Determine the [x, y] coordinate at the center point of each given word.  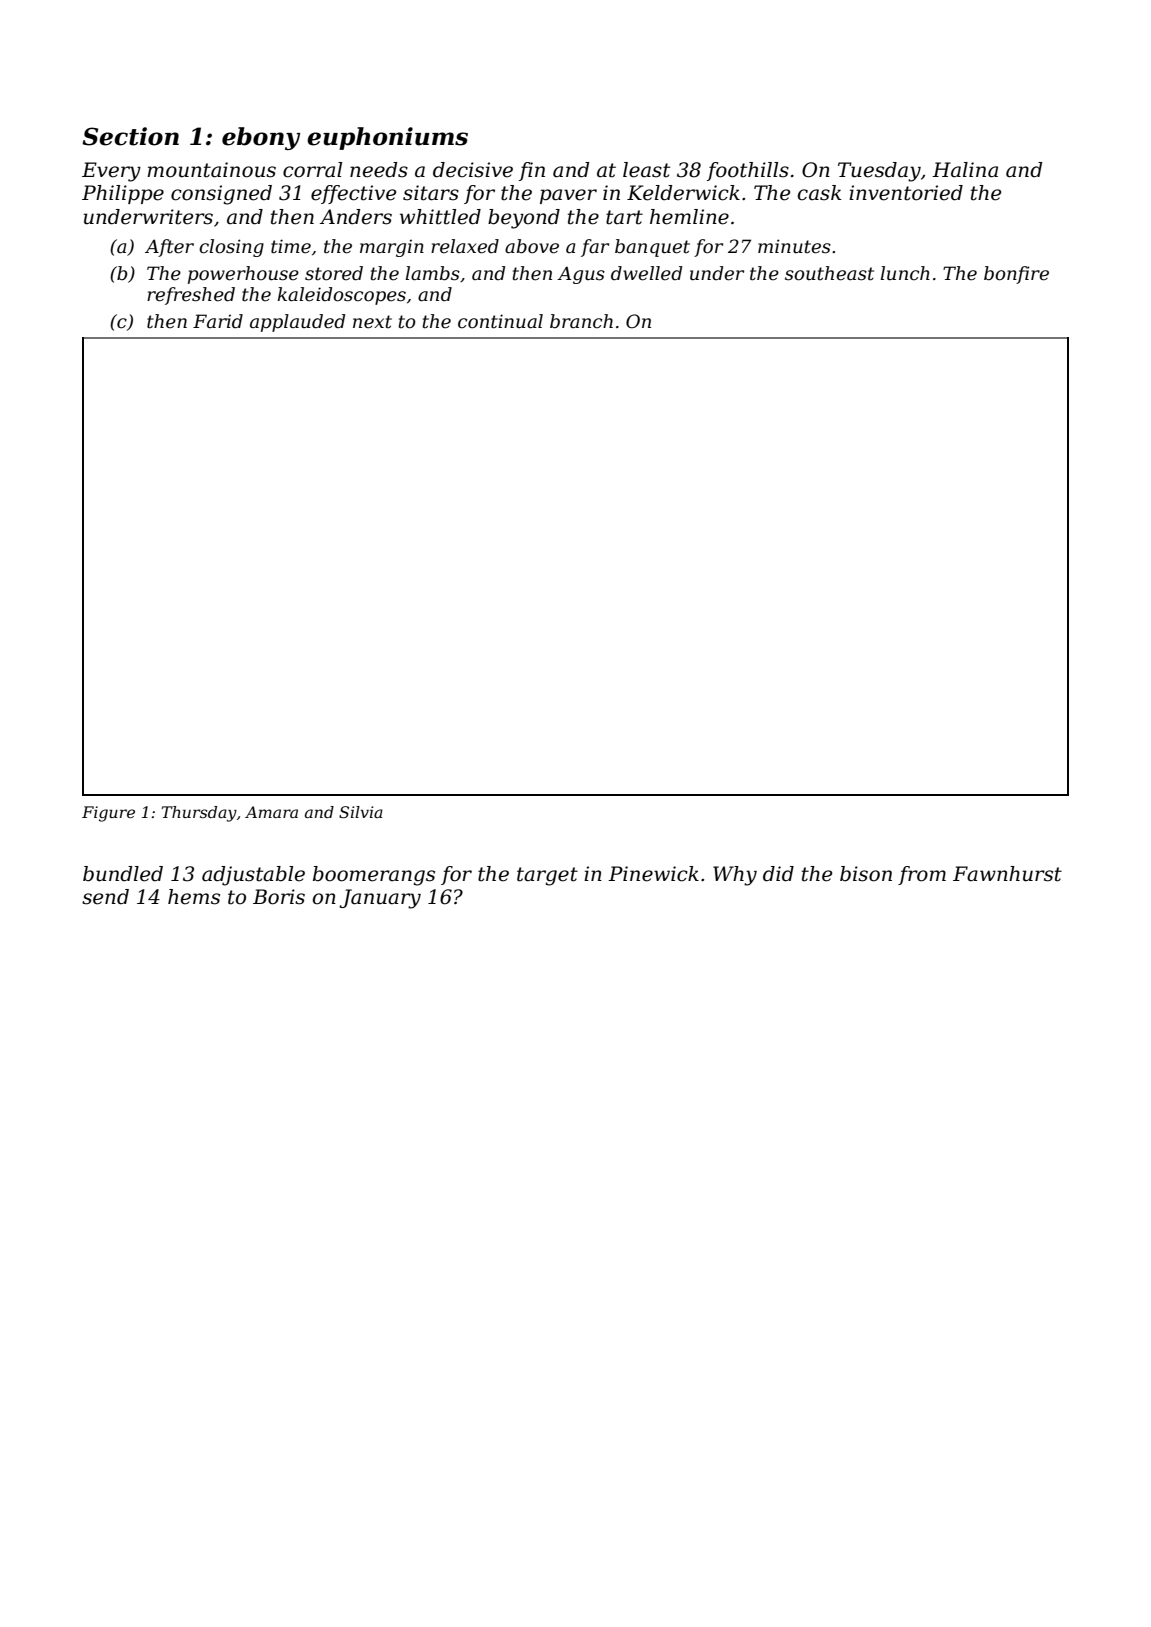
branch [581, 321]
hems [194, 897]
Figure [108, 814]
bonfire [1016, 275]
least [646, 170]
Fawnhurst [1007, 874]
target [547, 876]
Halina [965, 170]
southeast [829, 273]
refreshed [191, 296]
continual [500, 321]
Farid [218, 321]
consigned [221, 195]
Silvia [361, 812]
